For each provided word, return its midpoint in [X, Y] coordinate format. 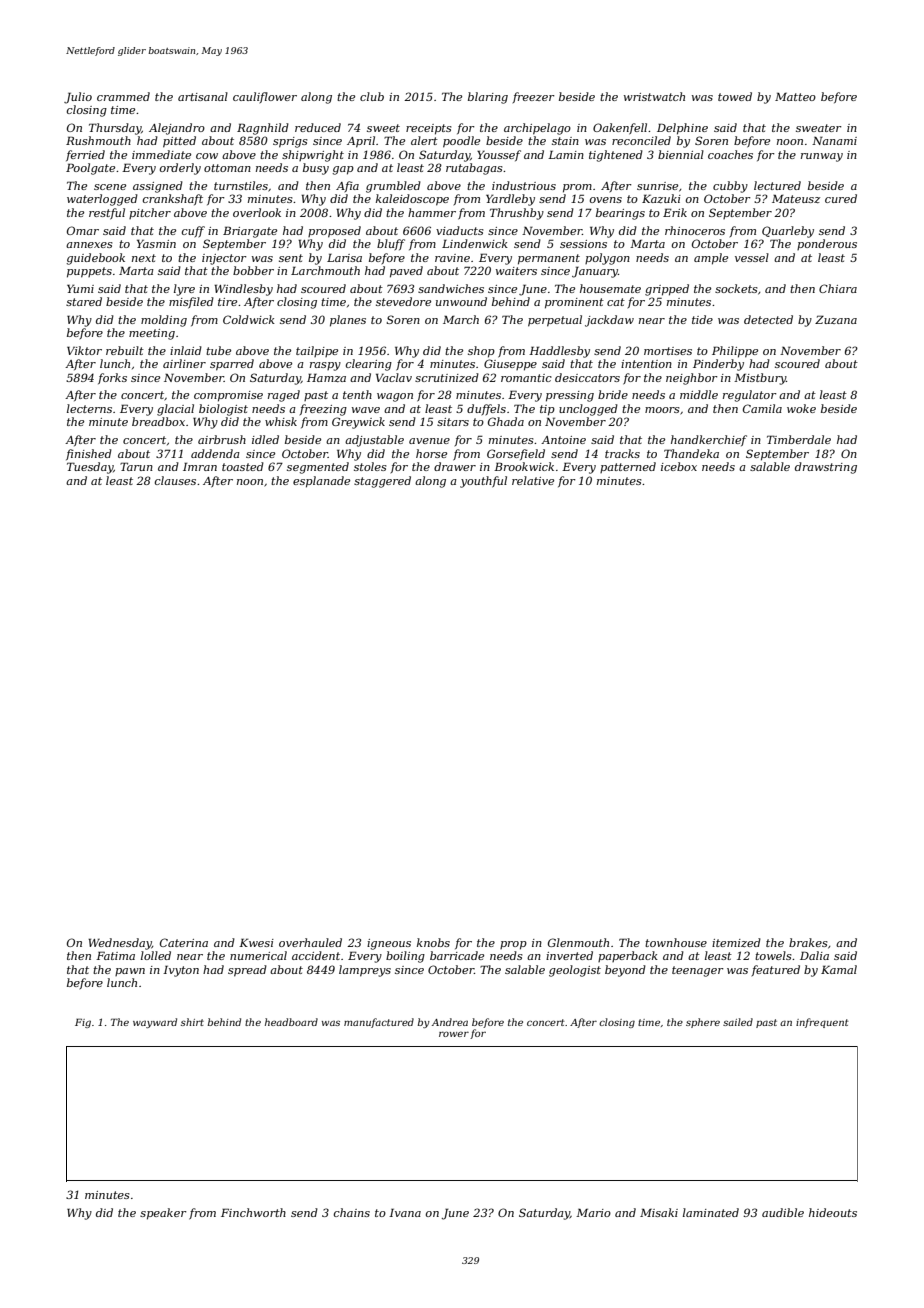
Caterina [184, 942]
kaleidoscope [412, 200]
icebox [679, 466]
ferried [85, 155]
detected [768, 319]
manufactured [379, 1023]
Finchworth [253, 1212]
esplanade [321, 482]
